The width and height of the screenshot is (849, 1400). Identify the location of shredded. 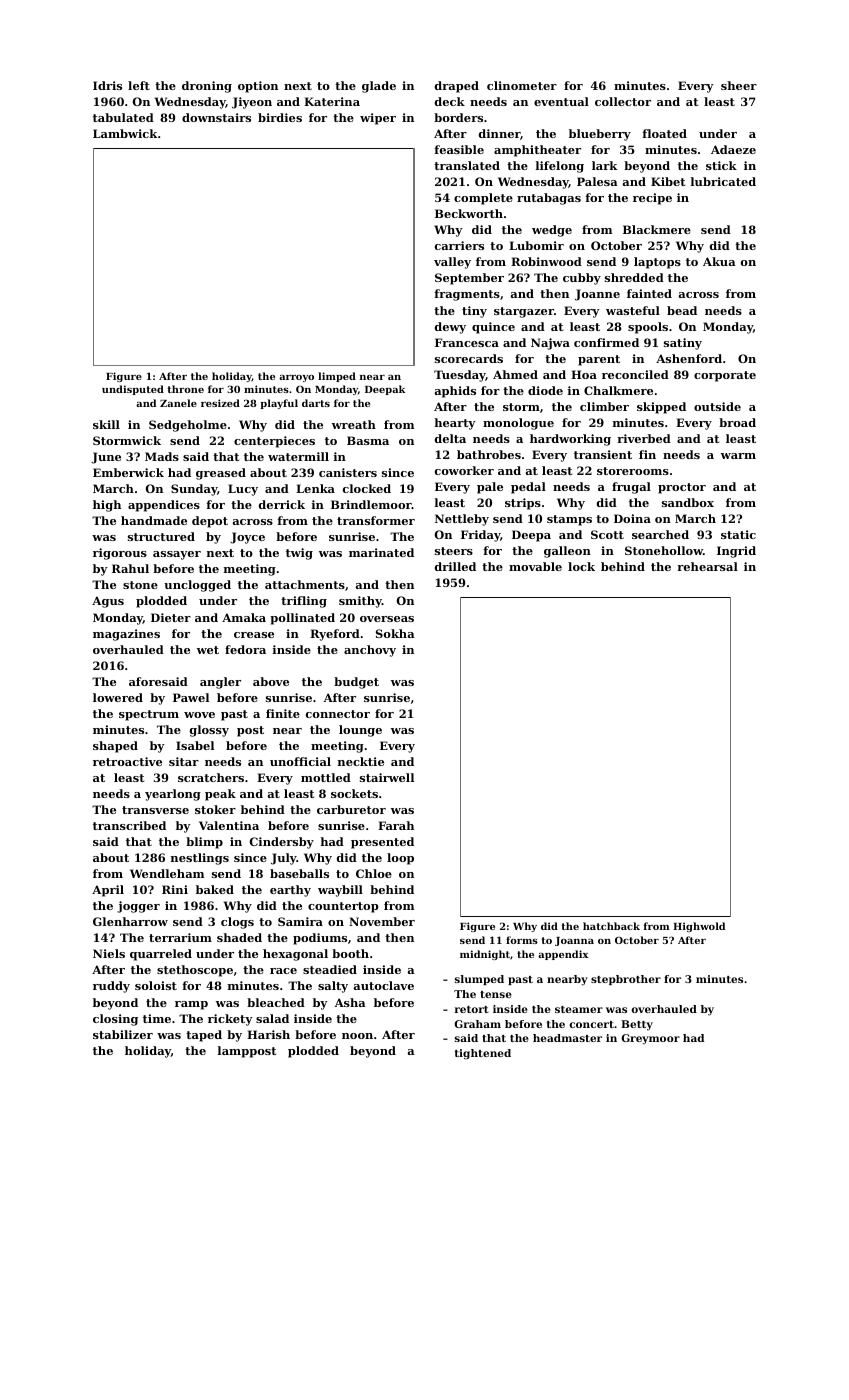
(634, 277).
